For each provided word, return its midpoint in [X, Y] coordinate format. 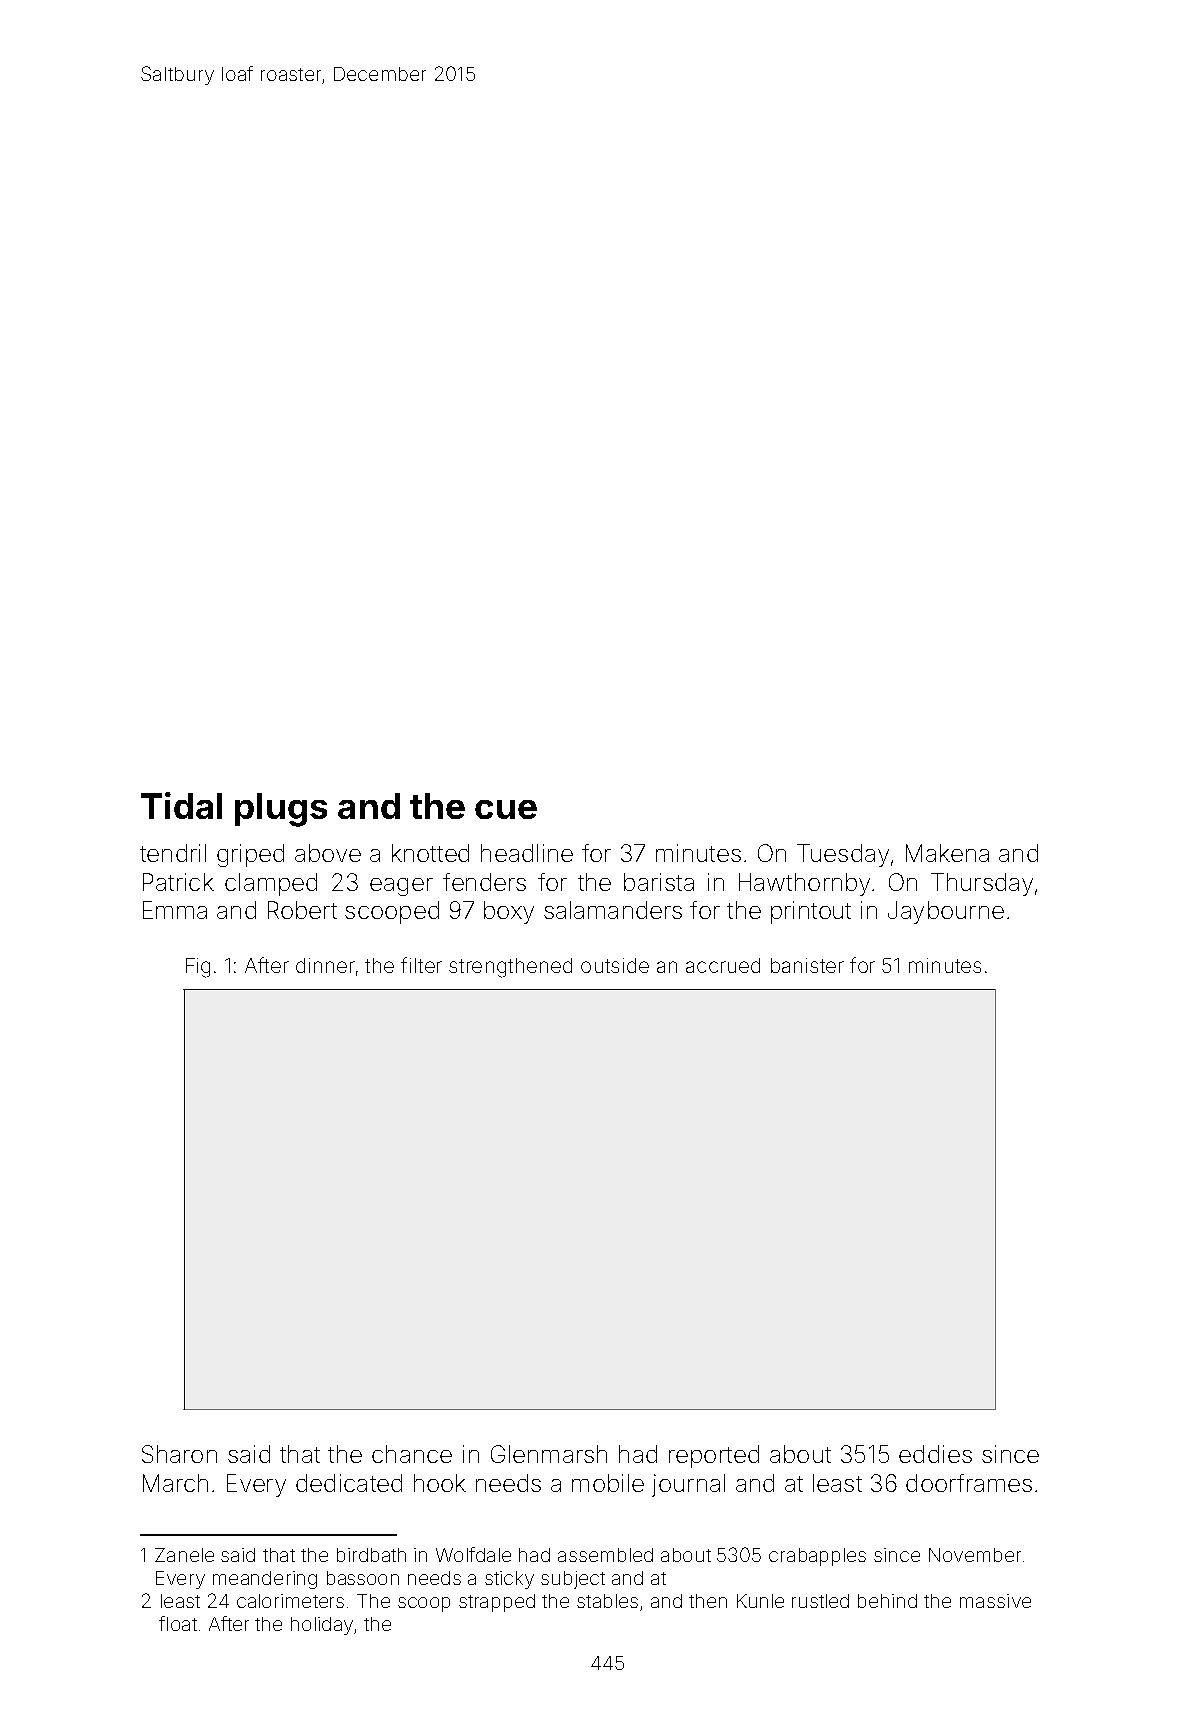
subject [573, 1580]
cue [506, 809]
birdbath [371, 1555]
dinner [325, 965]
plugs [281, 810]
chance [412, 1454]
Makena [947, 853]
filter [421, 965]
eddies [935, 1454]
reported [714, 1456]
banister [807, 965]
